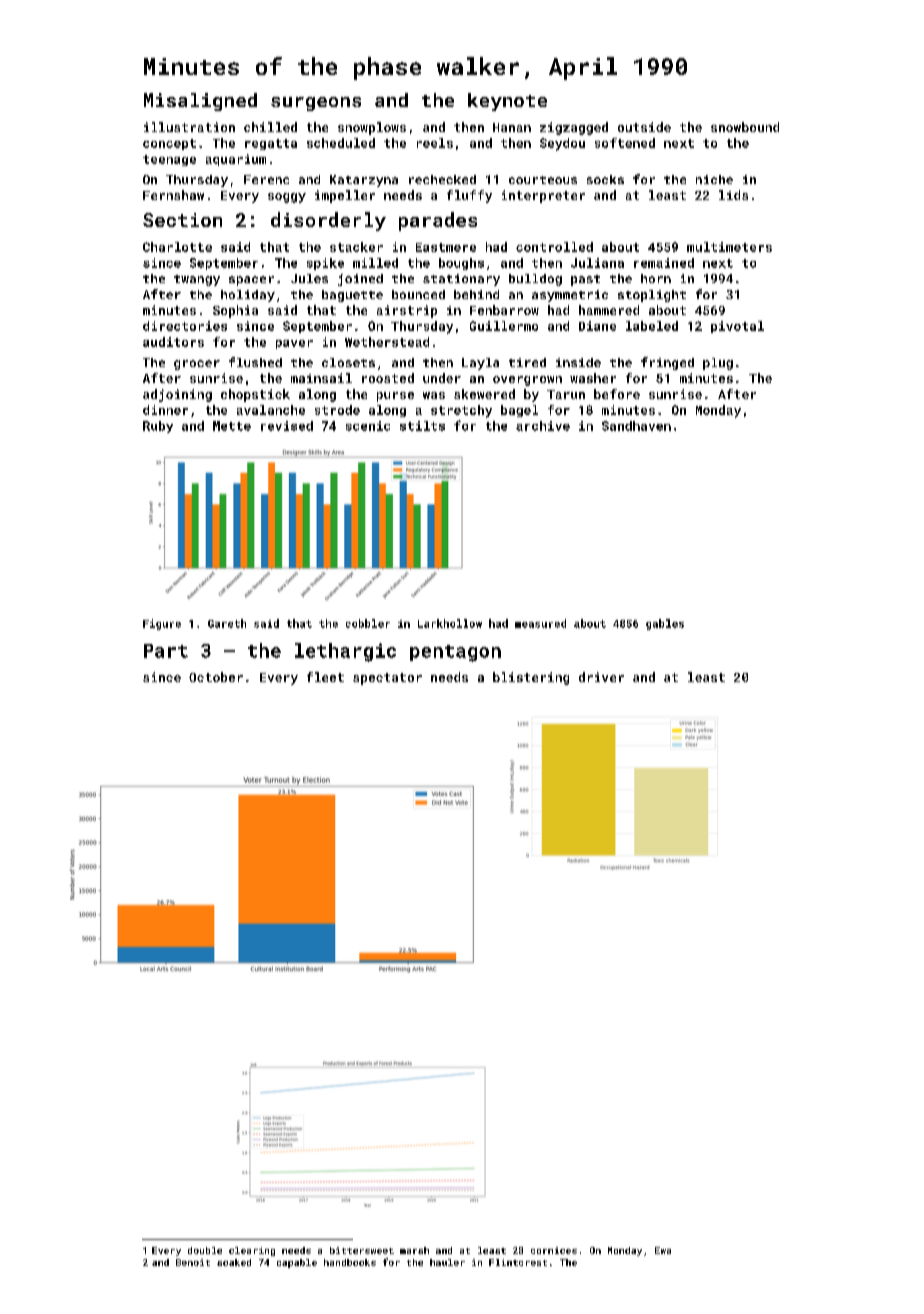  I want to click on driver, so click(601, 677).
